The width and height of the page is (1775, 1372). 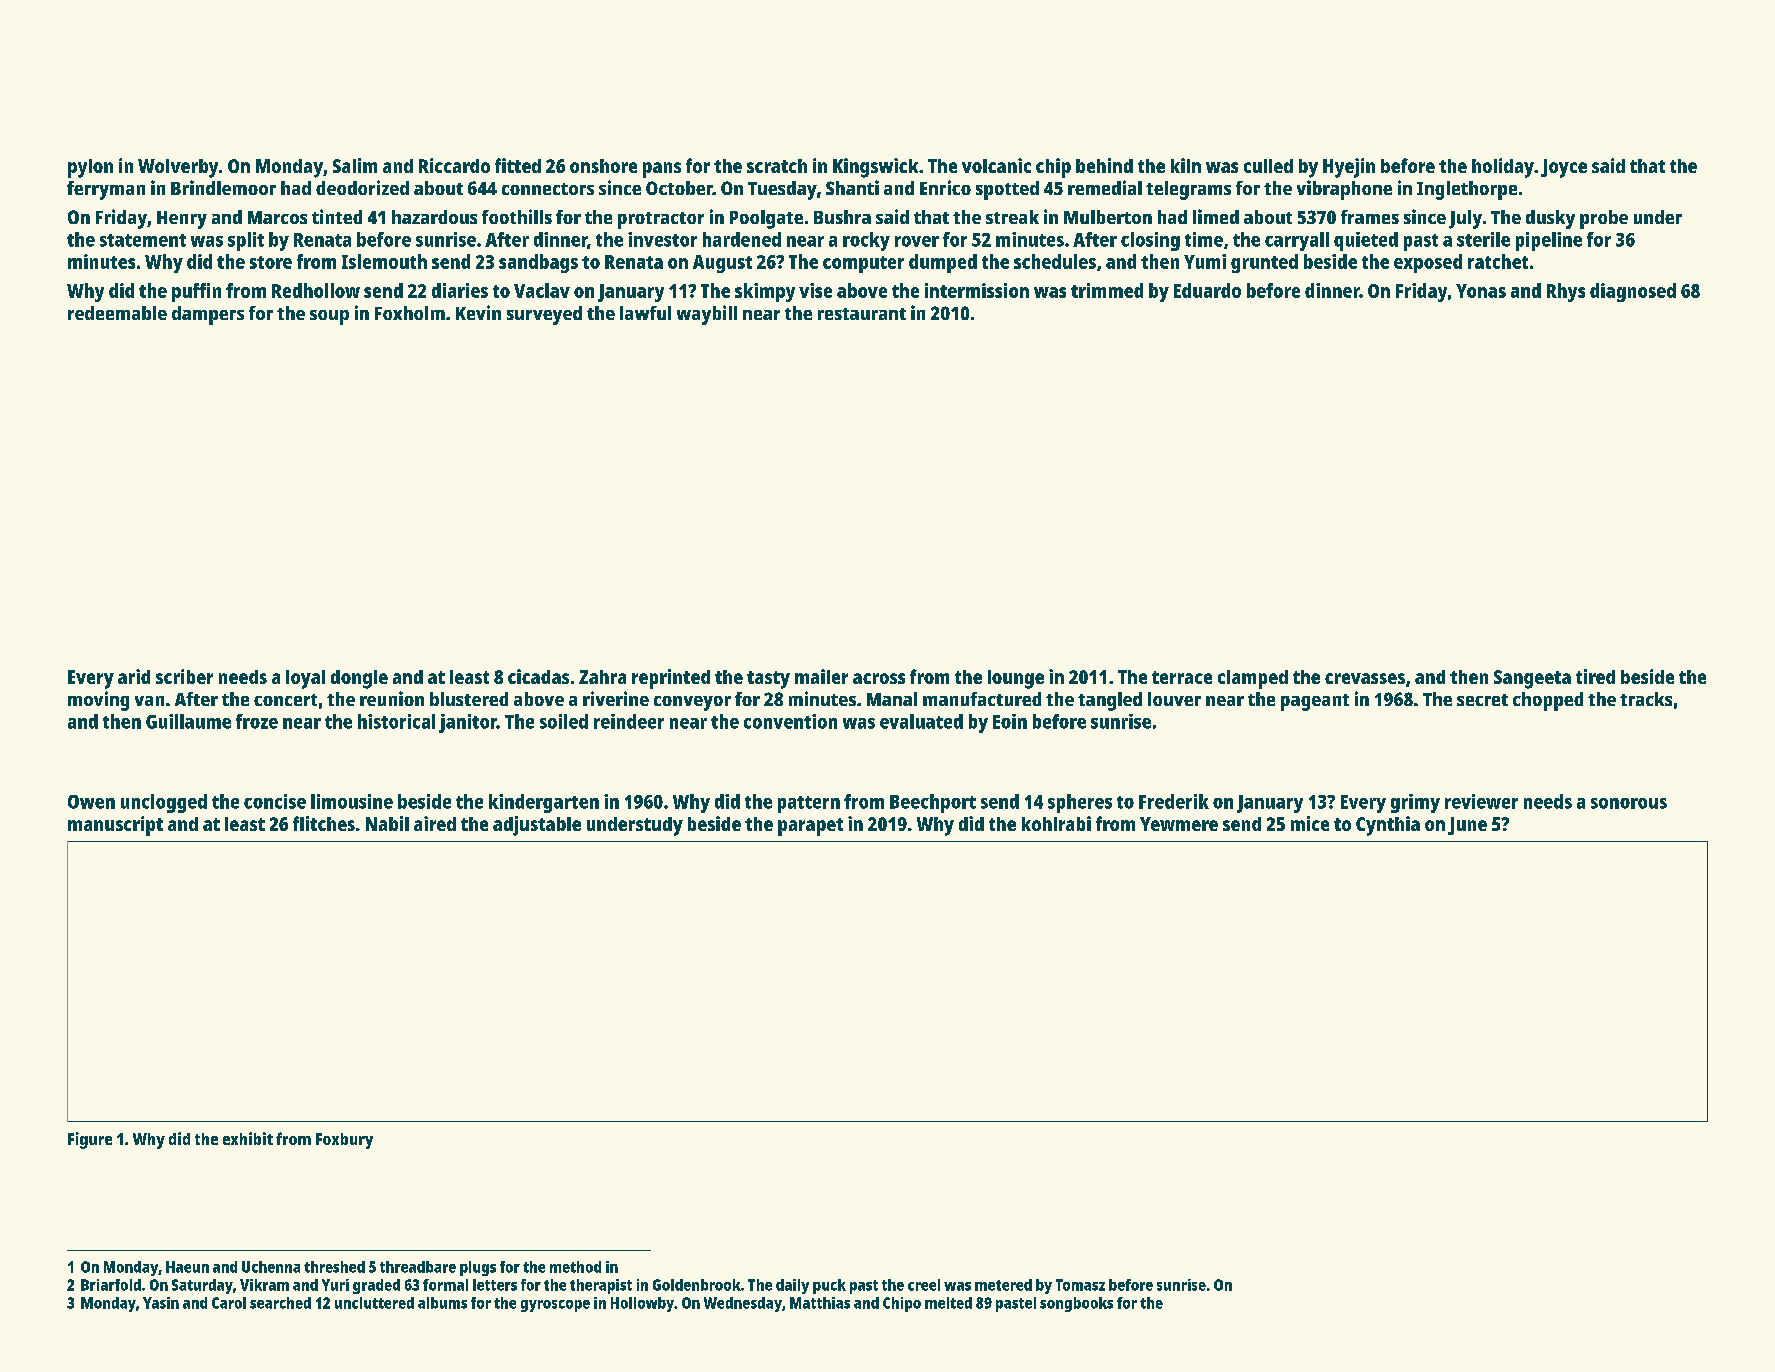 What do you see at coordinates (90, 168) in the page?
I see `pylon` at bounding box center [90, 168].
